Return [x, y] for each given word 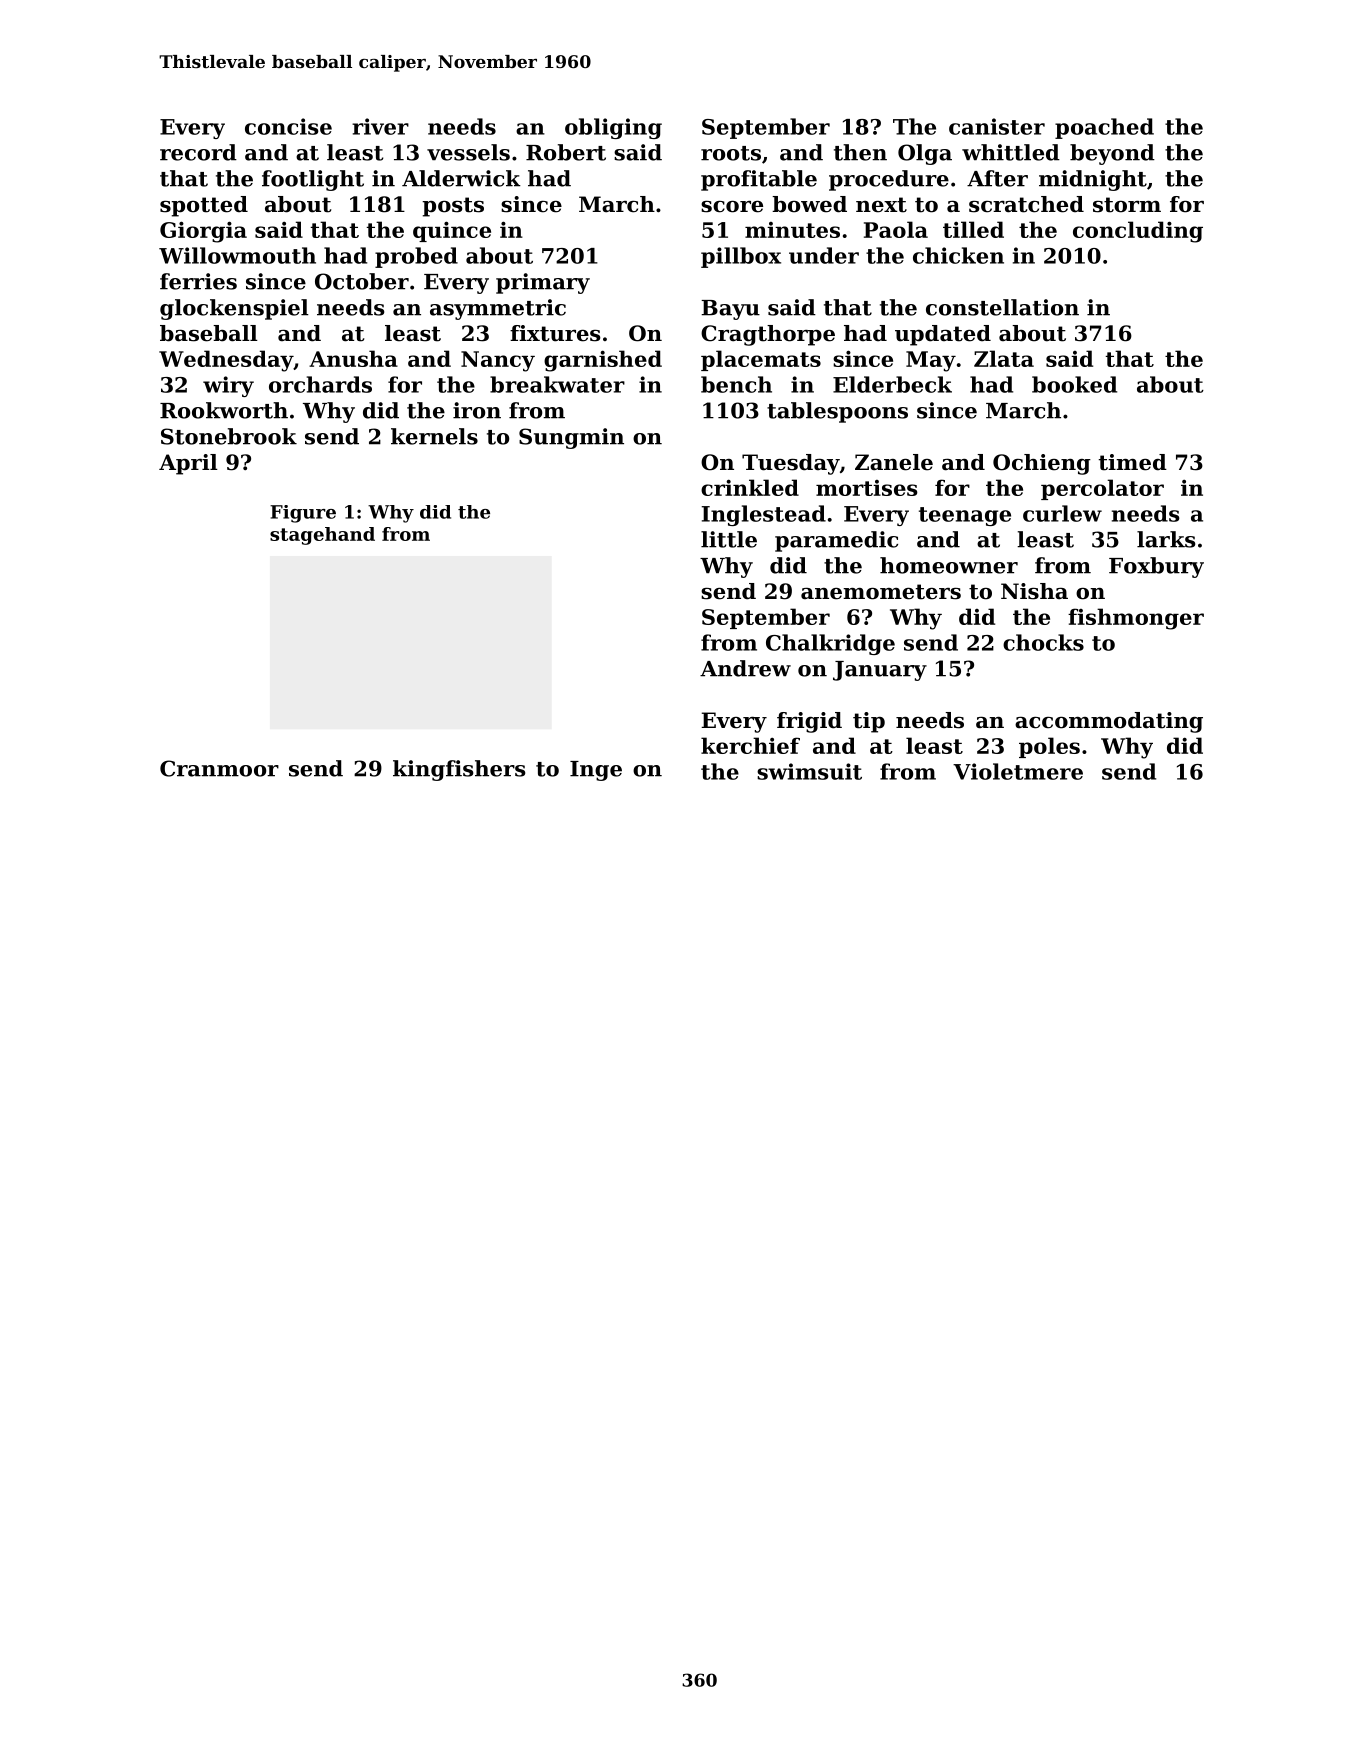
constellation [1002, 307]
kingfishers [459, 770]
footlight [313, 180]
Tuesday [791, 464]
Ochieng [1042, 464]
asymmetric [498, 309]
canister [997, 126]
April [188, 464]
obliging [613, 128]
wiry [228, 386]
